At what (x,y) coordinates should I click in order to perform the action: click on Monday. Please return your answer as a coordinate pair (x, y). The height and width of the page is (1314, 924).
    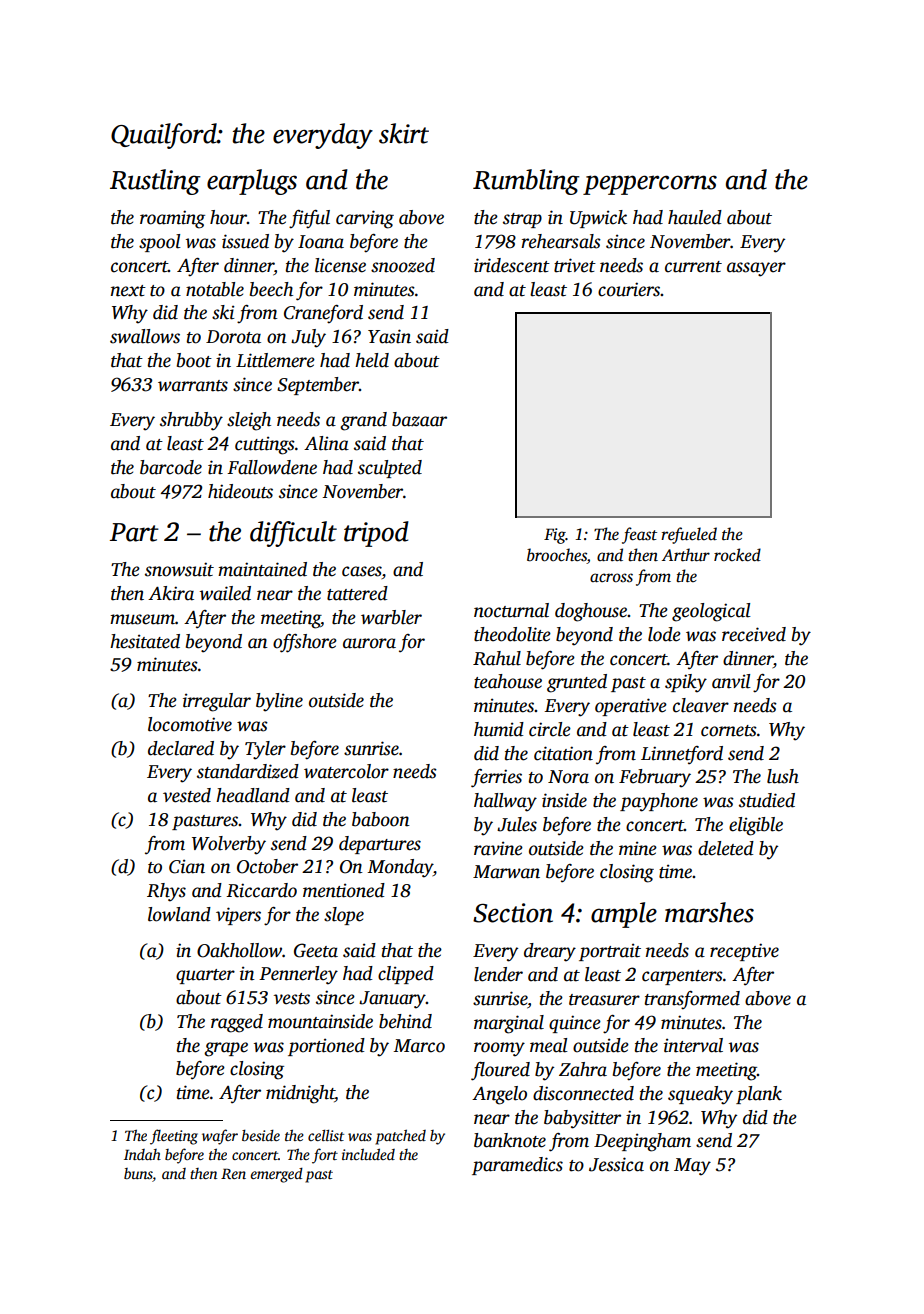
    Looking at the image, I should click on (400, 868).
